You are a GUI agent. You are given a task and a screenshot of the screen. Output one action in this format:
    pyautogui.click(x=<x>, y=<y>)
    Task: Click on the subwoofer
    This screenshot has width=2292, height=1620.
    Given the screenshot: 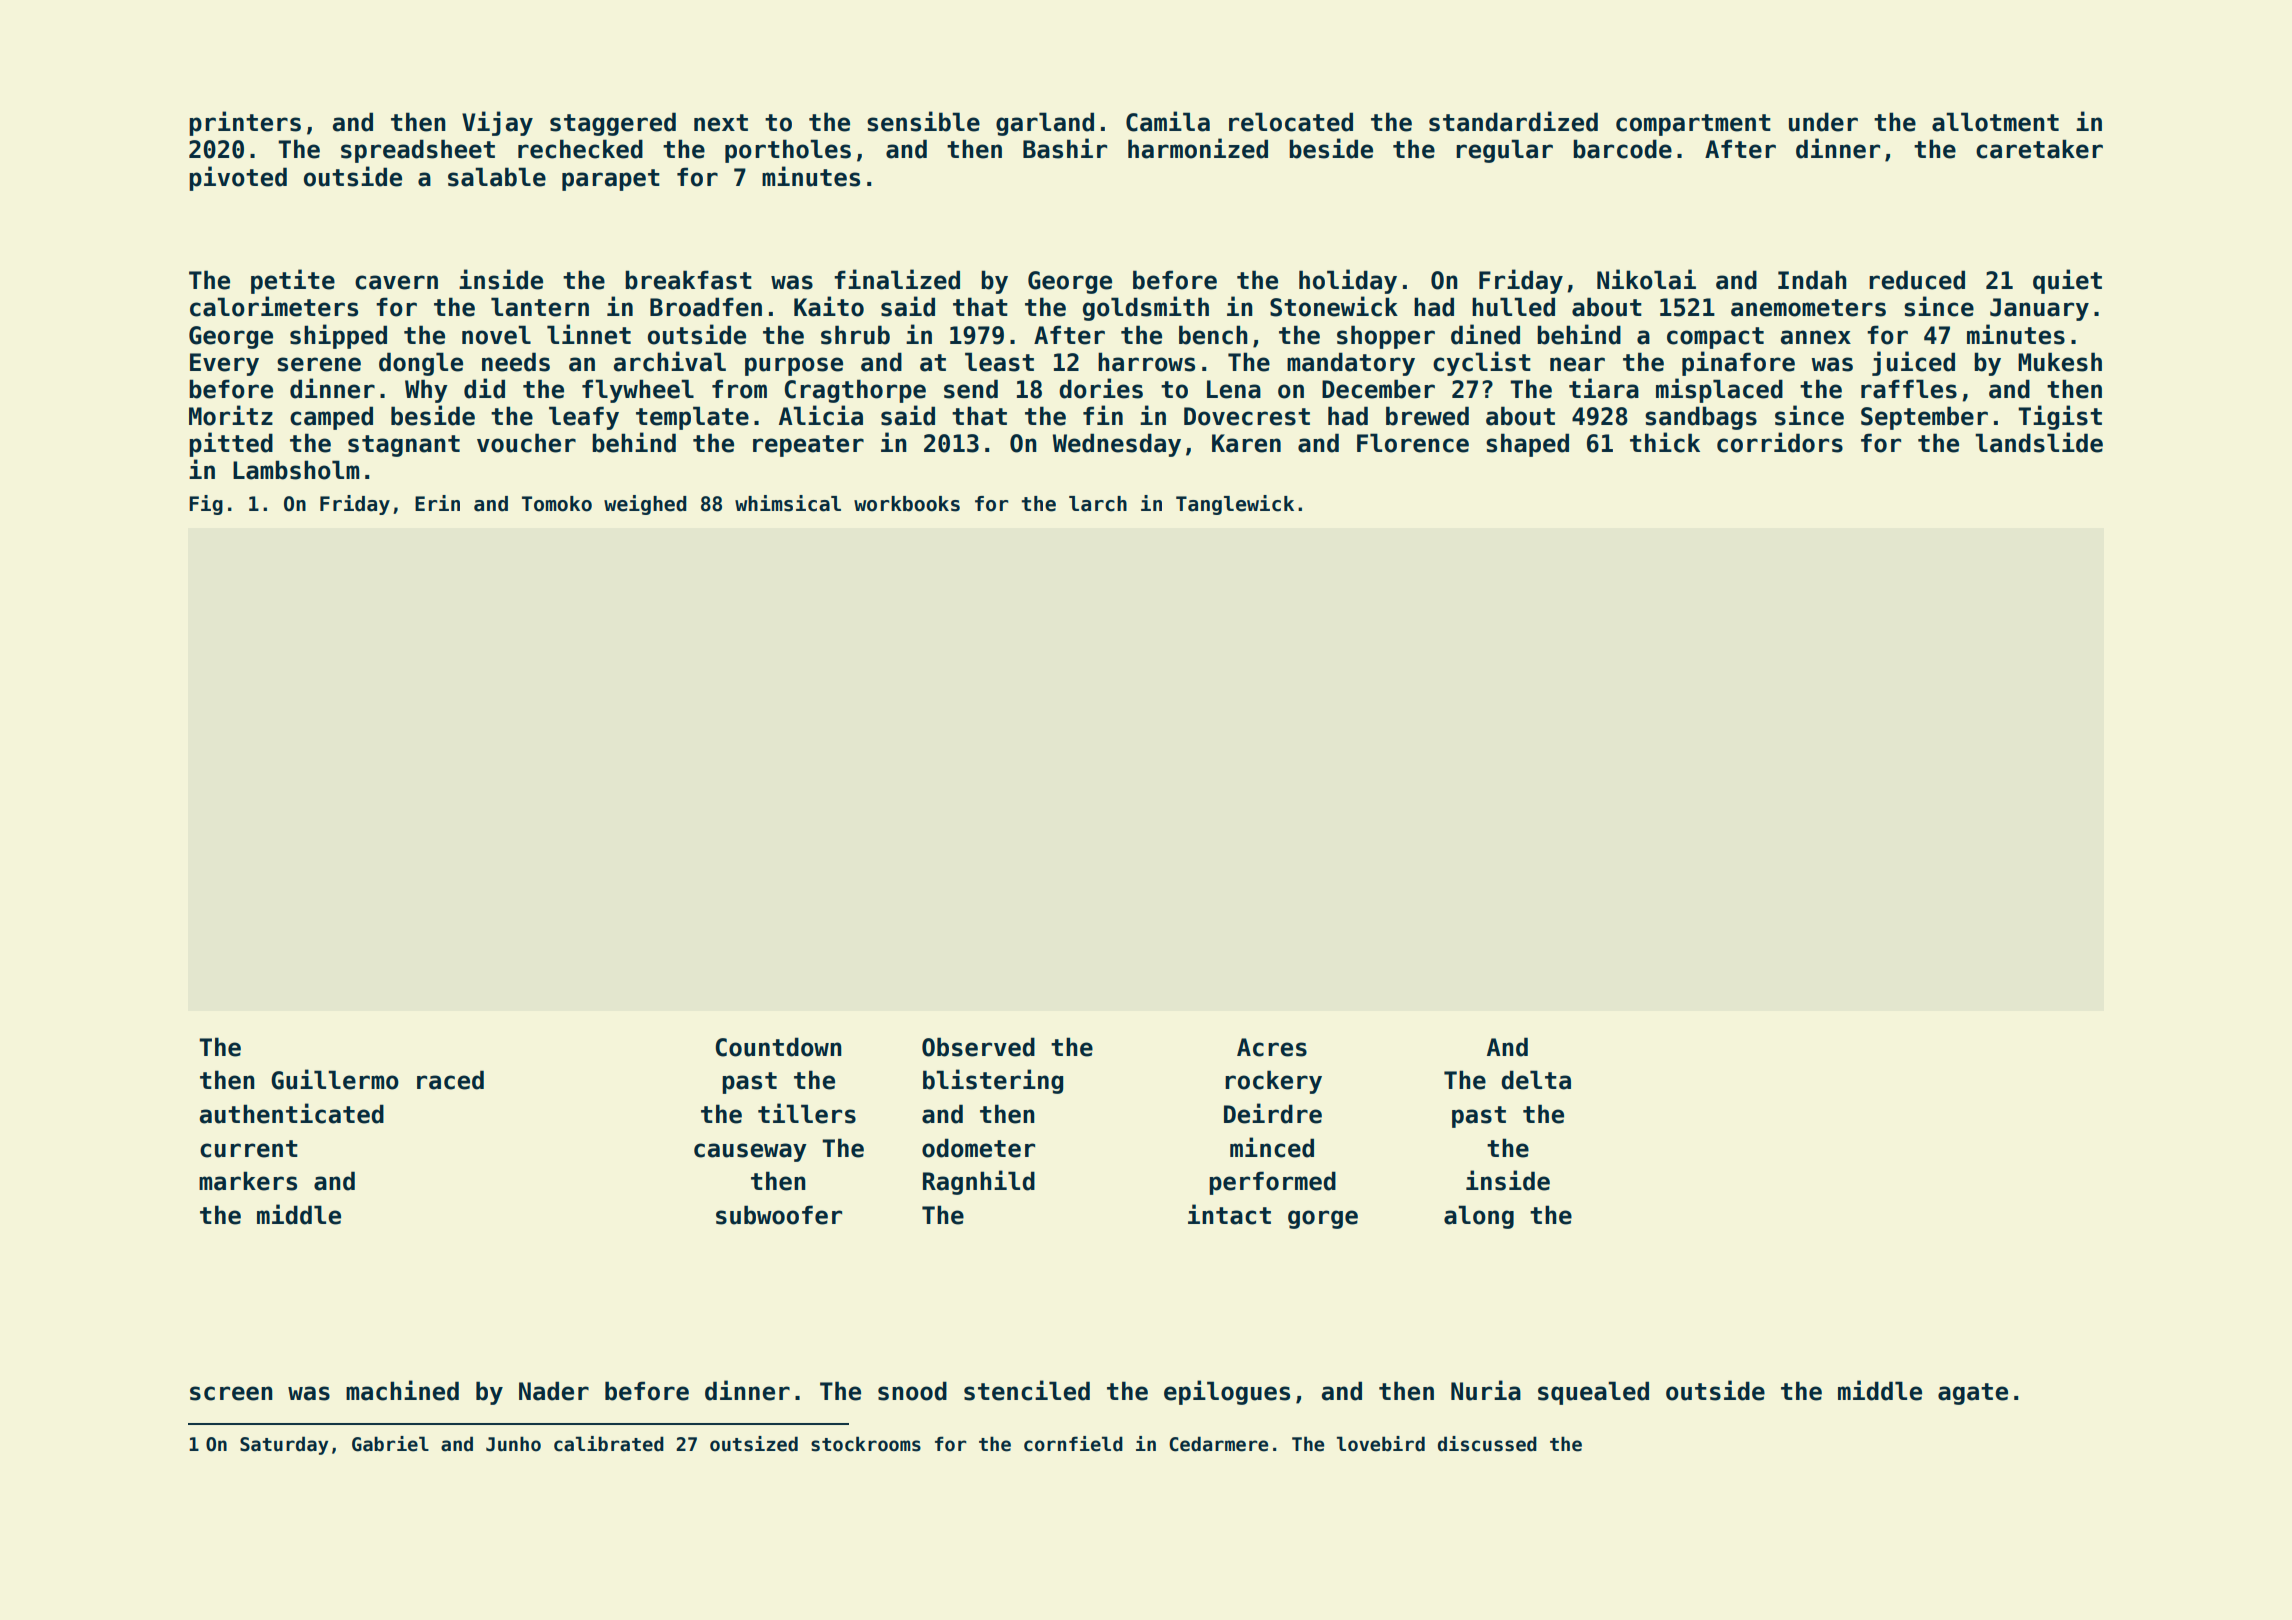 What is the action you would take?
    pyautogui.click(x=779, y=1215)
